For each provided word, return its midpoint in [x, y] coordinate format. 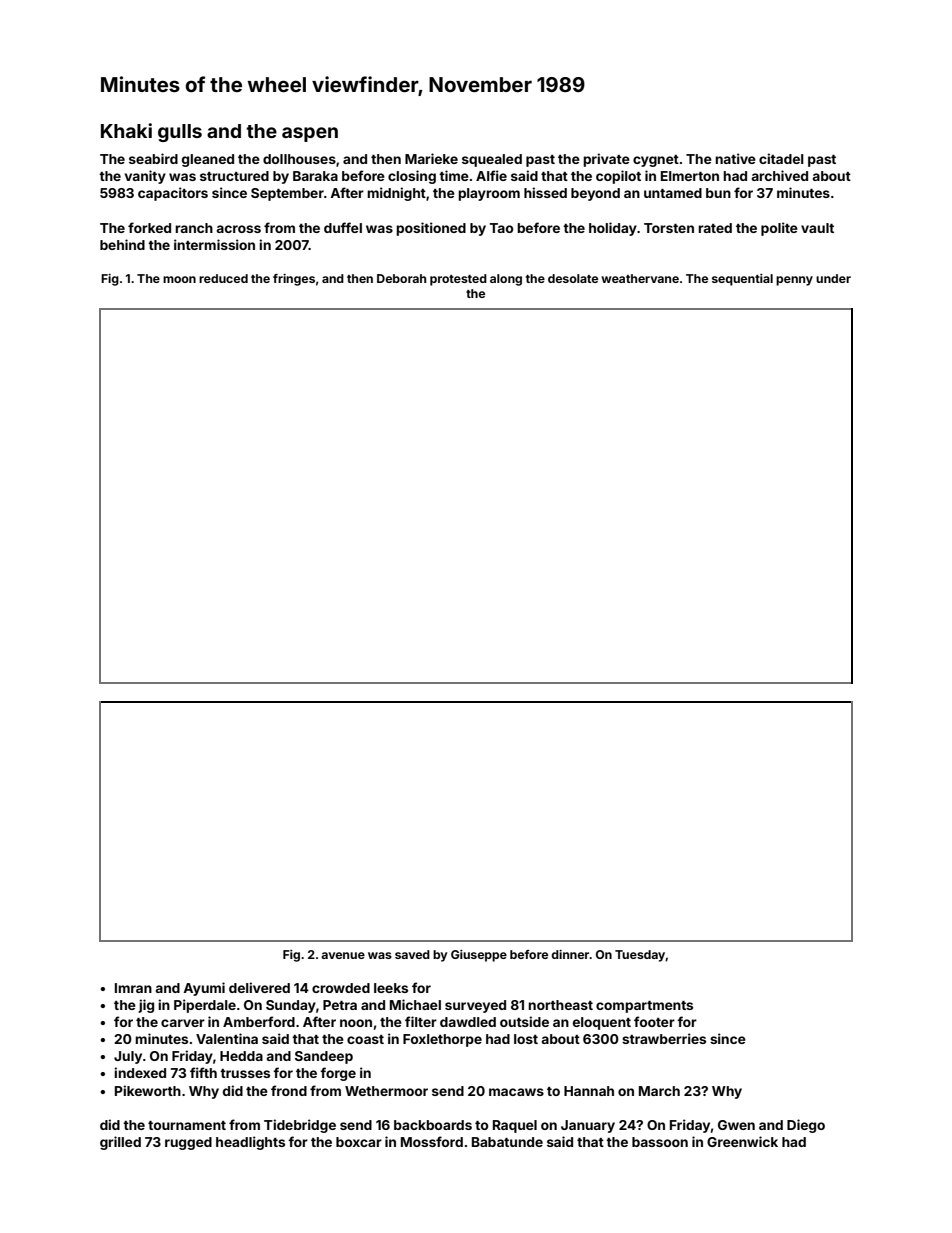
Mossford [432, 1141]
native [735, 158]
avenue [343, 955]
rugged [188, 1143]
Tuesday [640, 956]
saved [412, 954]
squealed [492, 160]
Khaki [126, 130]
